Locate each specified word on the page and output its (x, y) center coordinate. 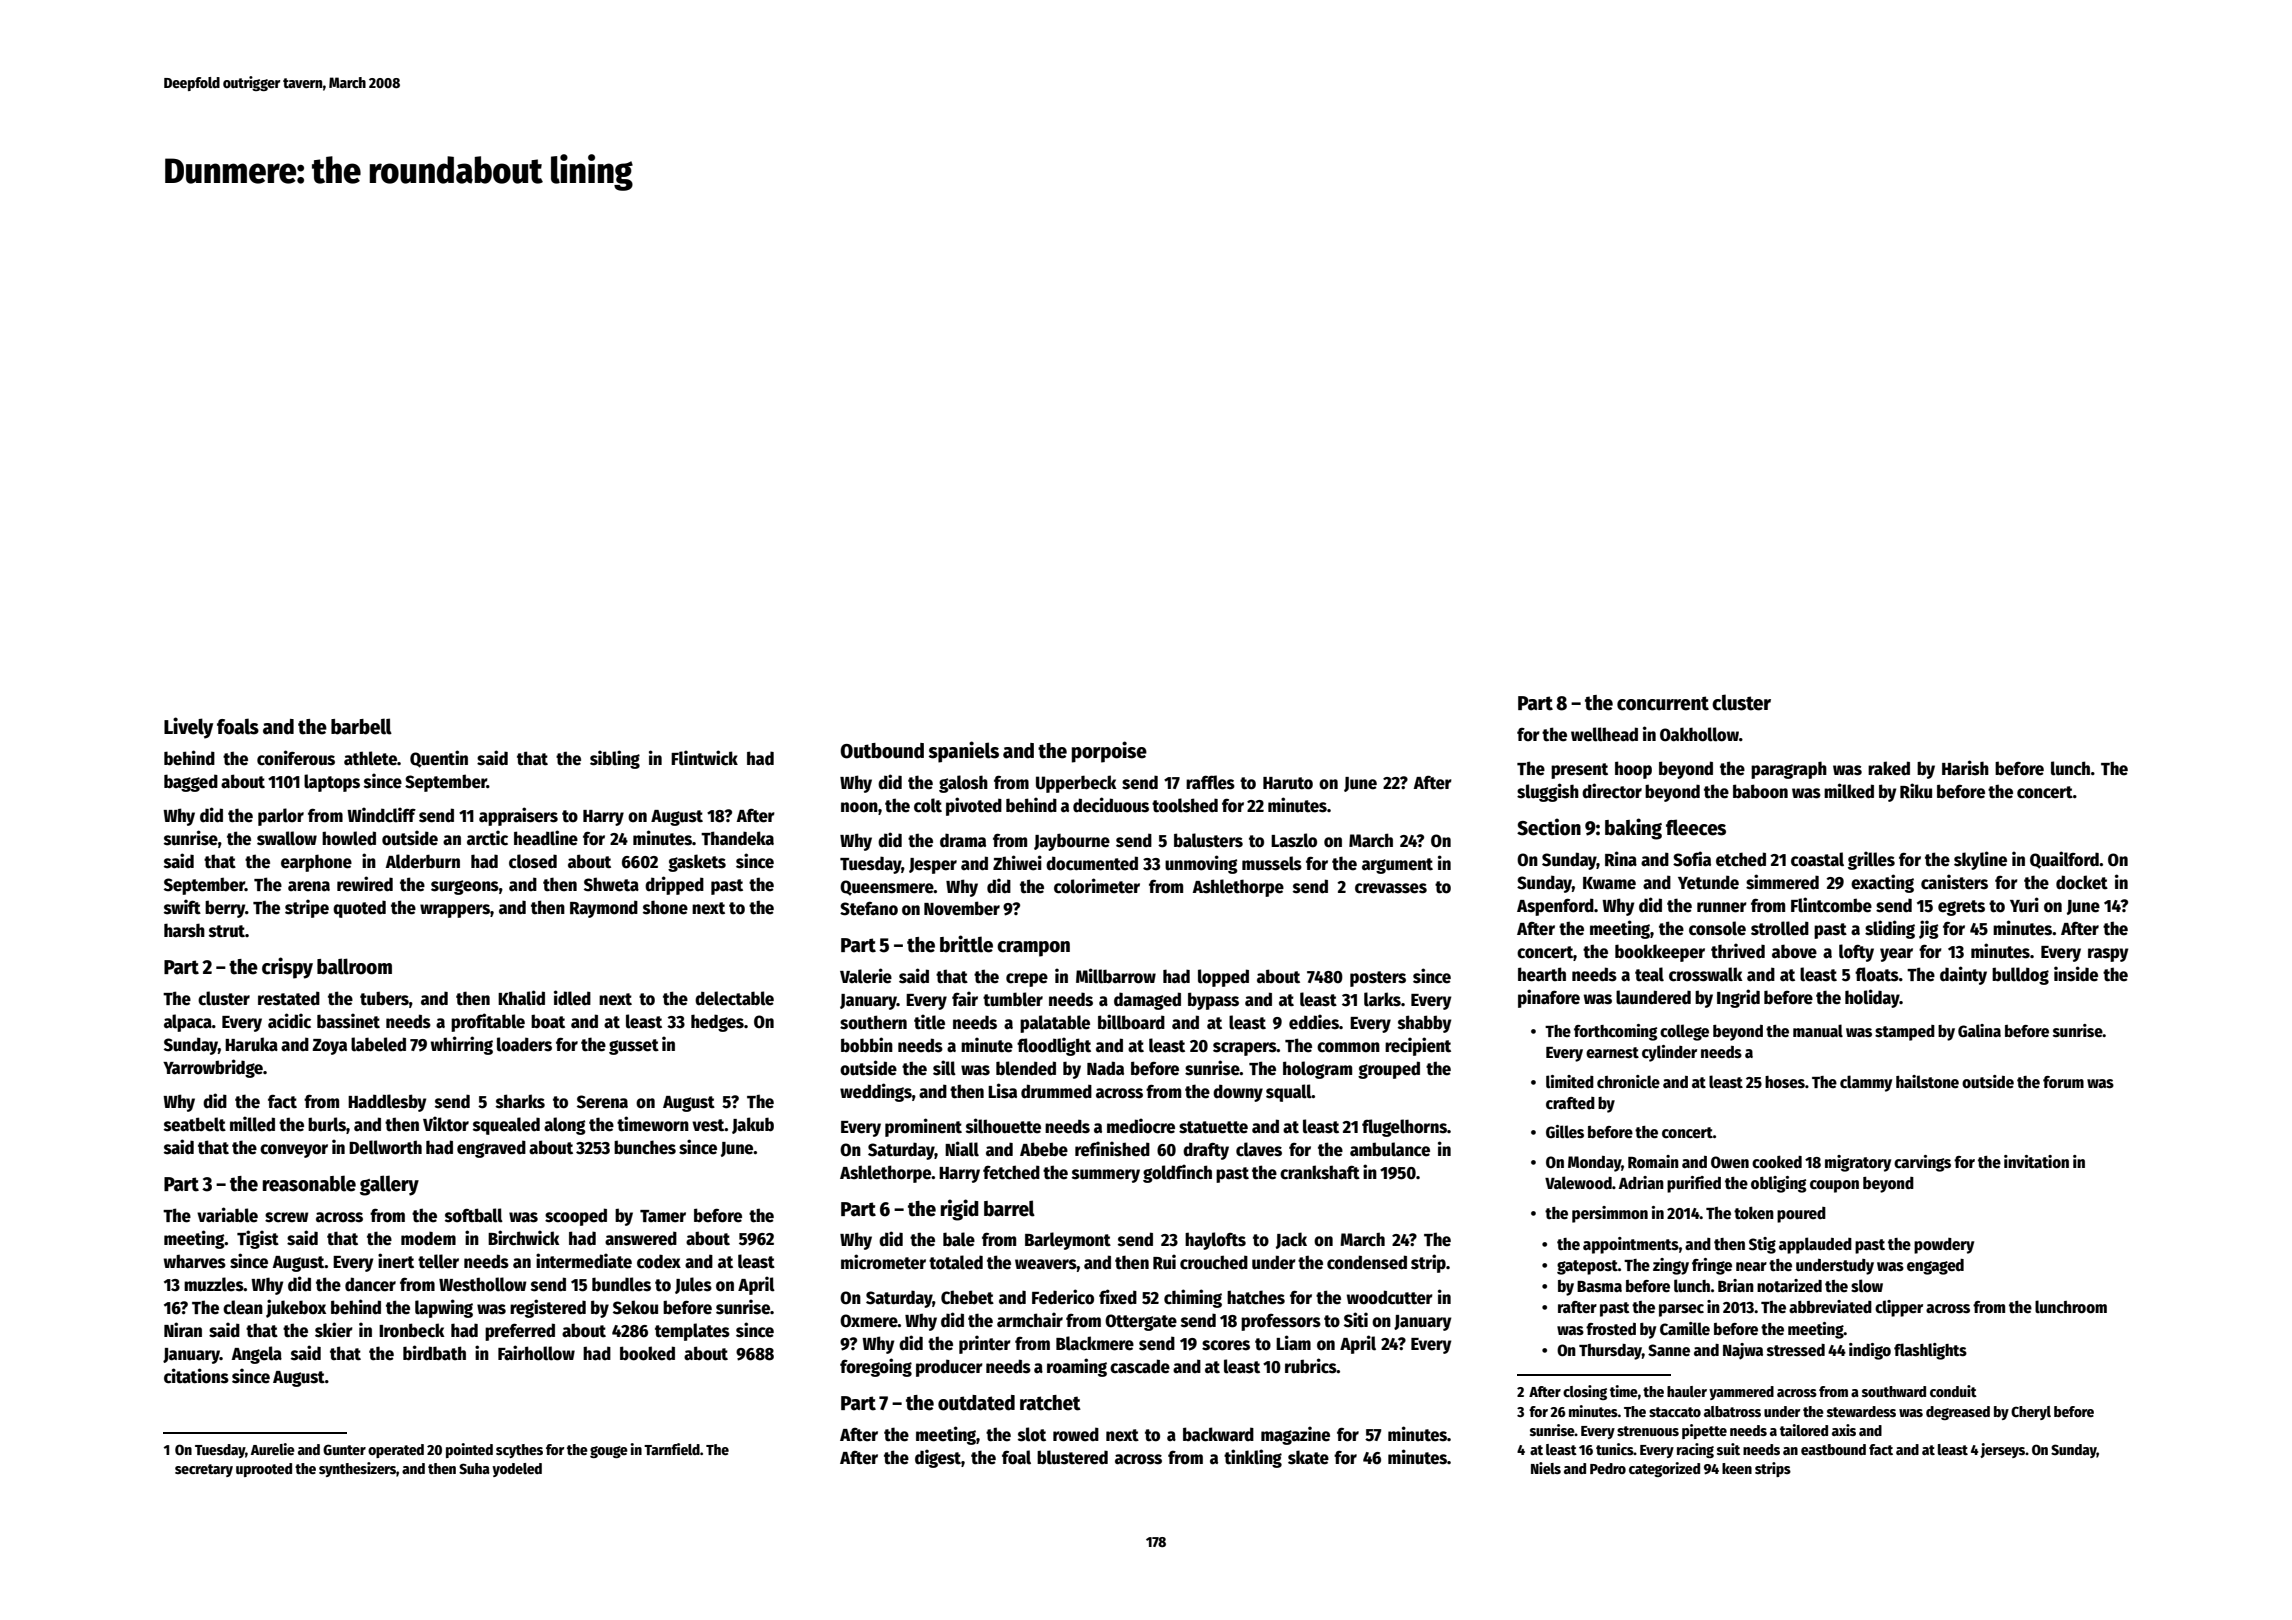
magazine (1295, 1435)
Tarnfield (672, 1449)
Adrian (1641, 1182)
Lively (188, 728)
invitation (2036, 1161)
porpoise (1109, 752)
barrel (1009, 1208)
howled (349, 838)
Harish (1965, 768)
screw (287, 1217)
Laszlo (1294, 840)
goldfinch (1177, 1173)
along (565, 1126)
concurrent (1663, 703)
